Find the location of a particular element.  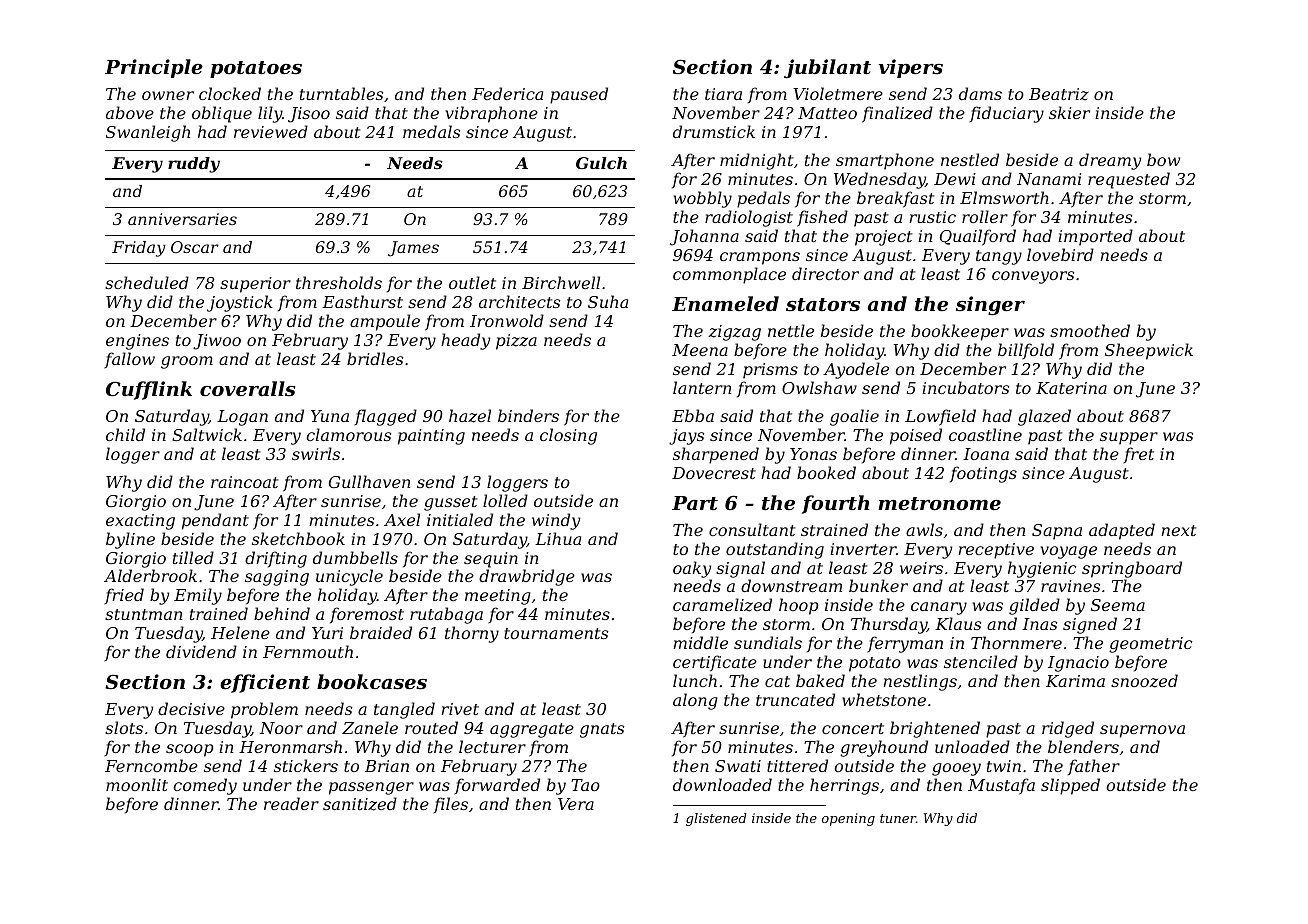

incubators is located at coordinates (965, 387).
